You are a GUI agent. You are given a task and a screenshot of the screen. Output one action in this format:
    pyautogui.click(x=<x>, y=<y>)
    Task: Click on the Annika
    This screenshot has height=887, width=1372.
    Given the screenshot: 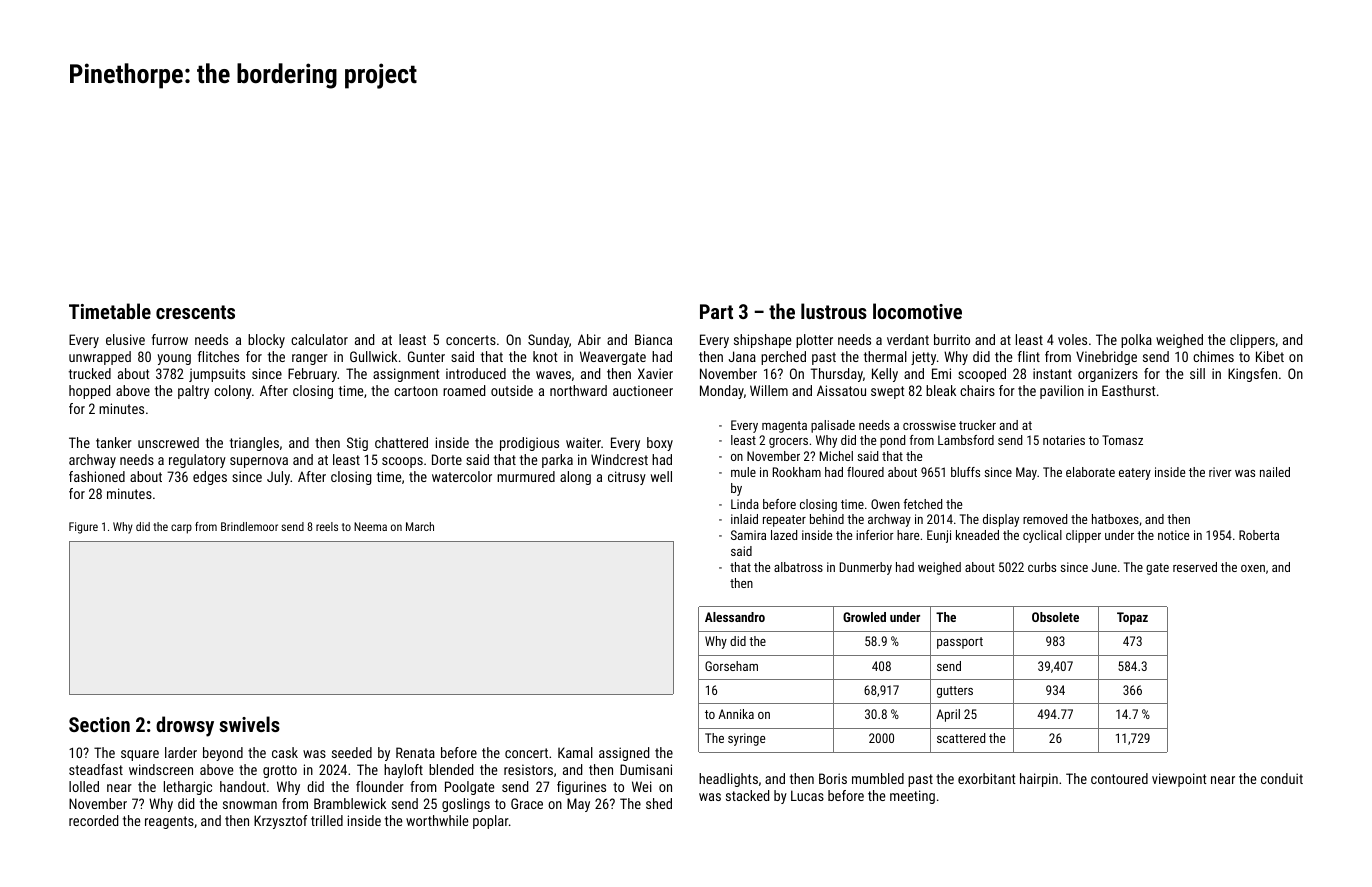 What is the action you would take?
    pyautogui.click(x=736, y=714)
